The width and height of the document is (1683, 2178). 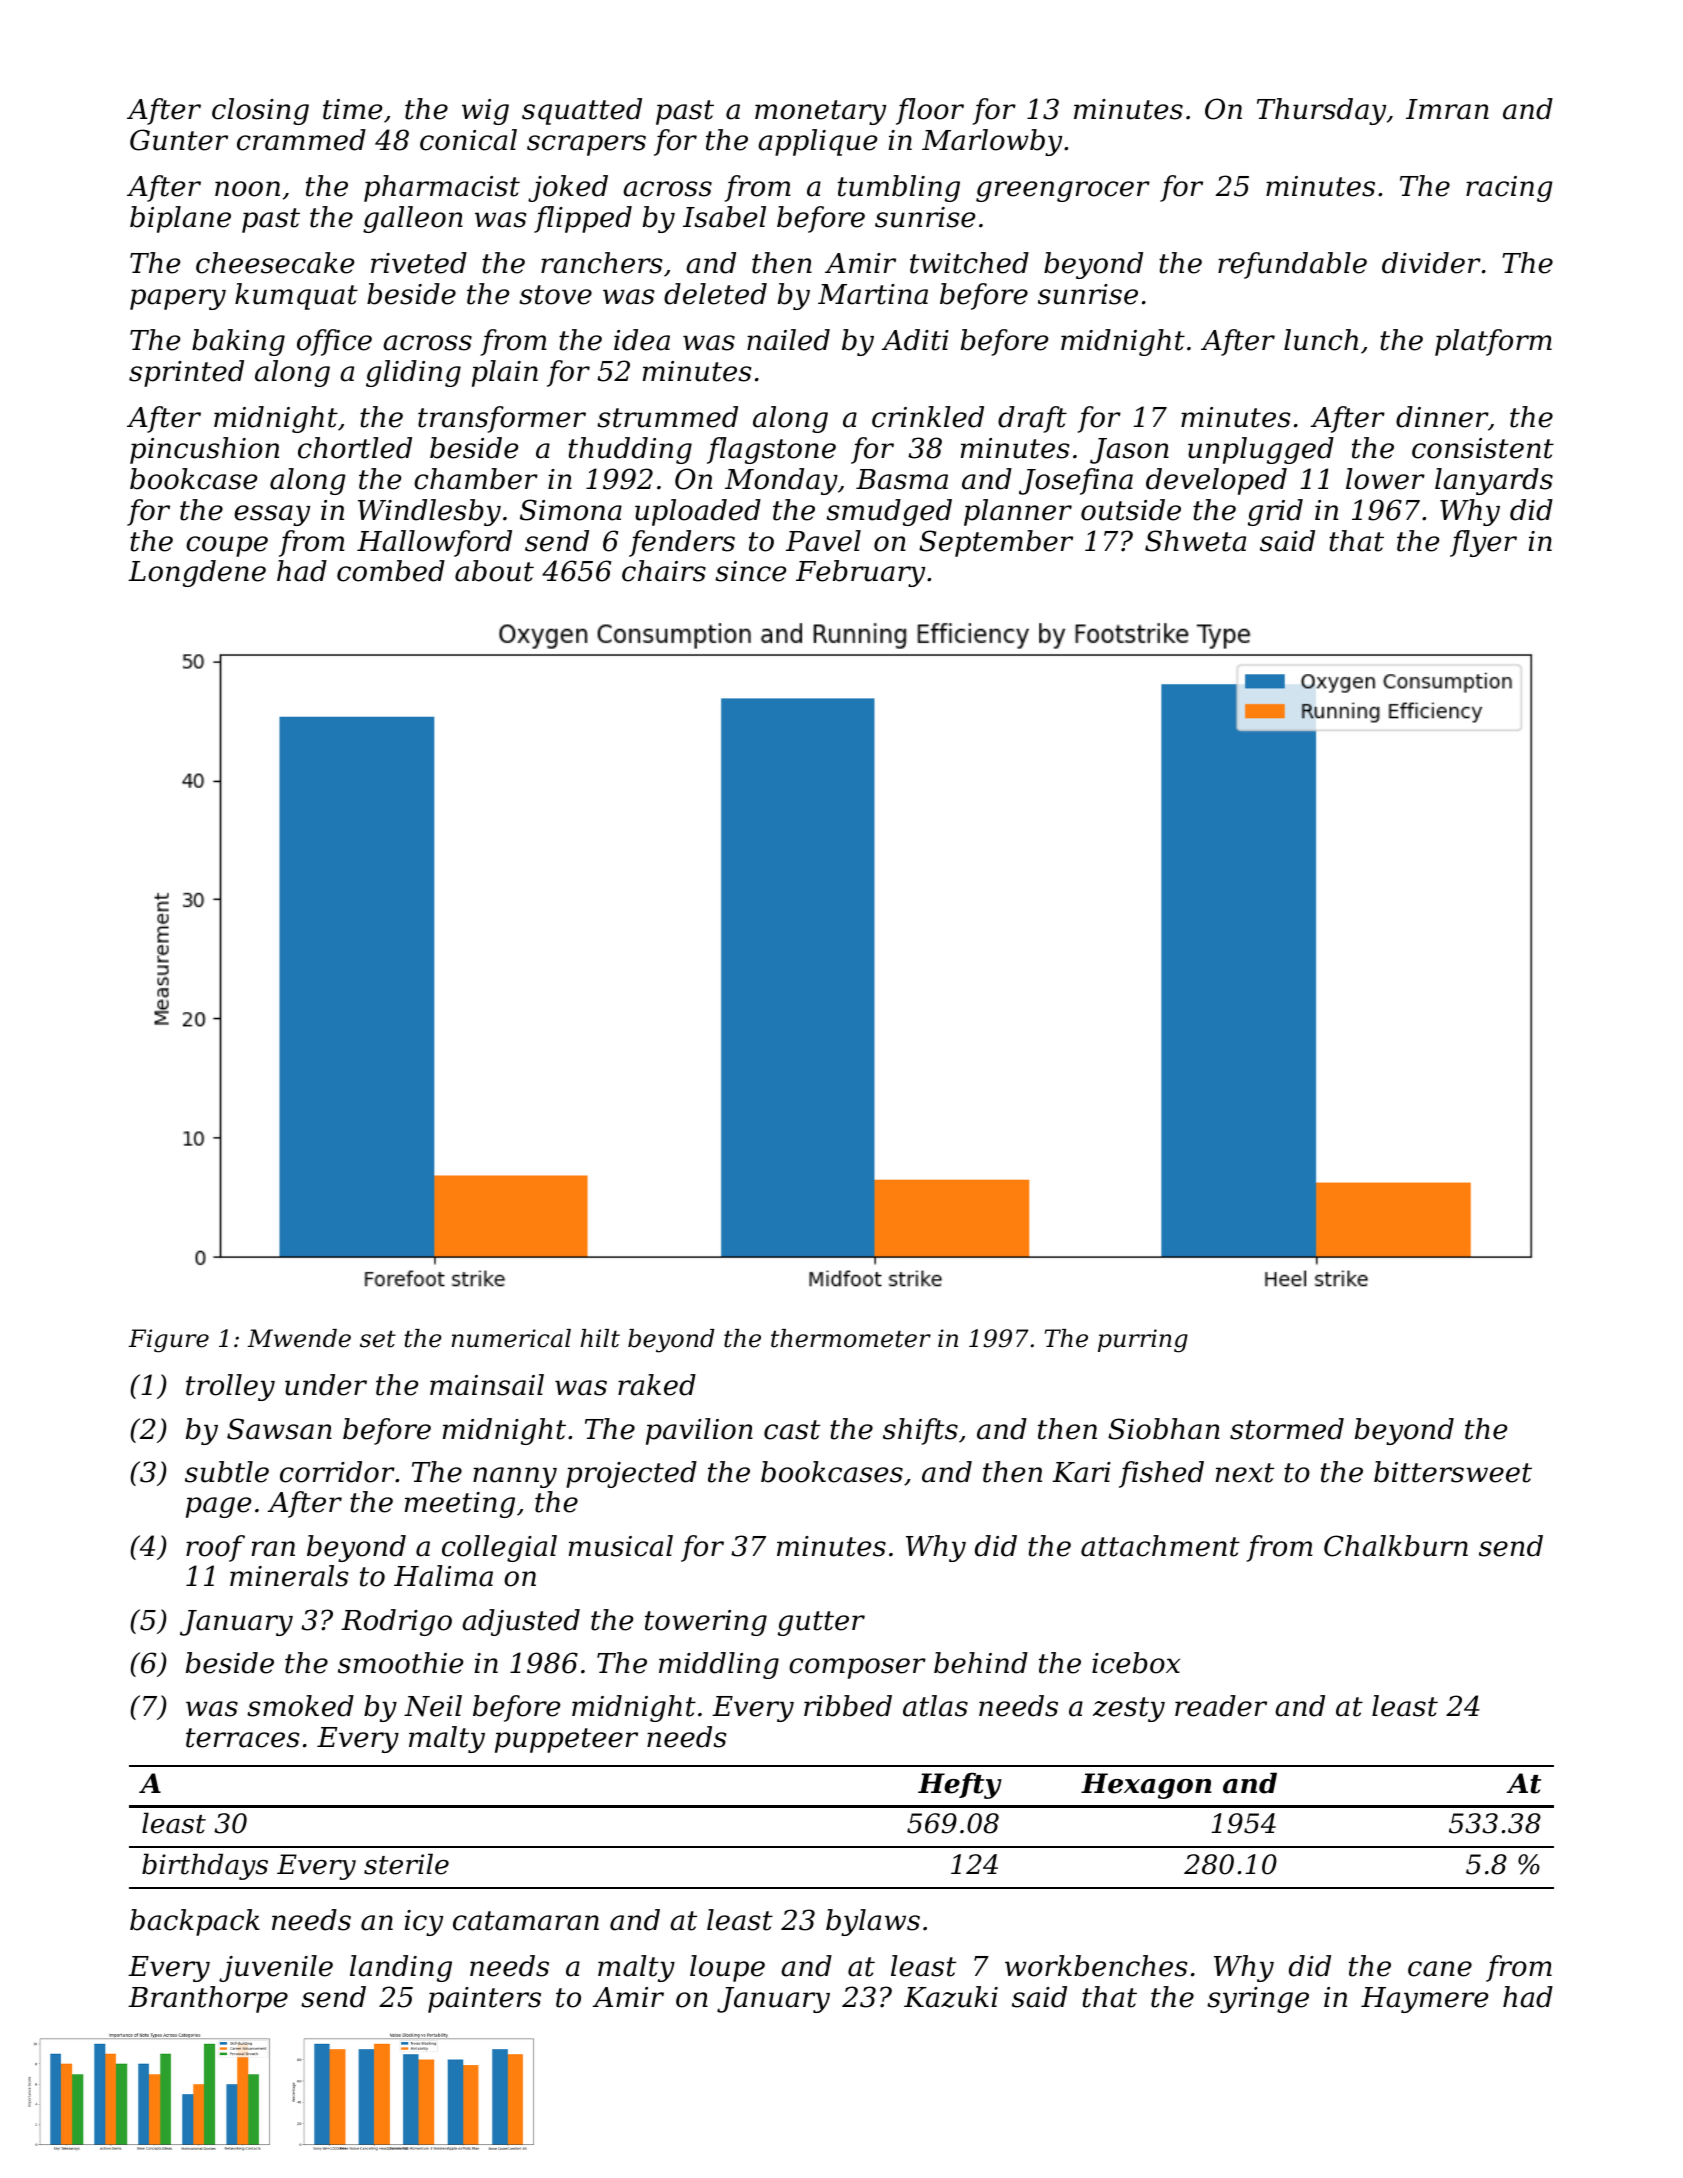 I want to click on floor, so click(x=930, y=111).
